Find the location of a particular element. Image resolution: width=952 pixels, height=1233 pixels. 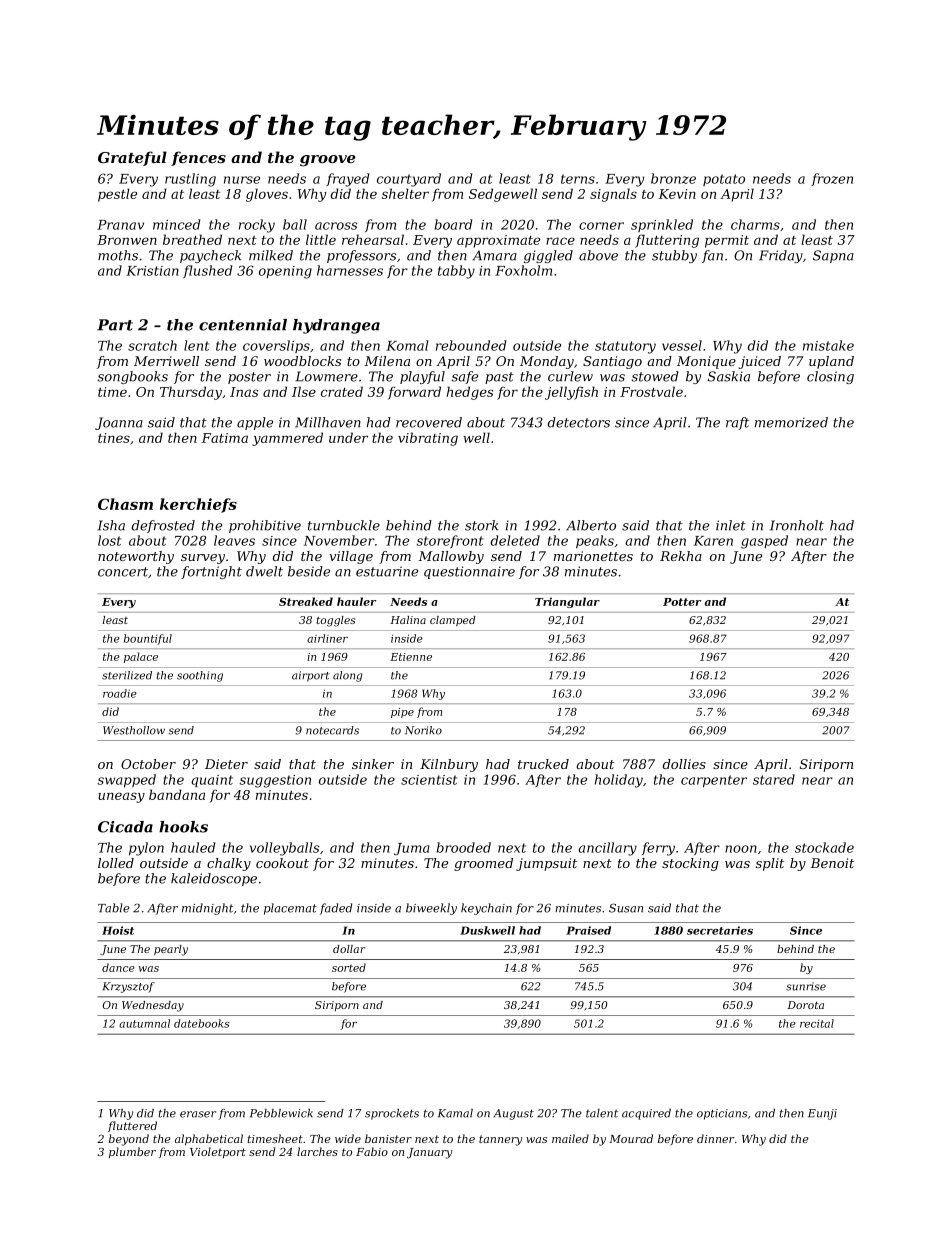

Triangular is located at coordinates (567, 602).
